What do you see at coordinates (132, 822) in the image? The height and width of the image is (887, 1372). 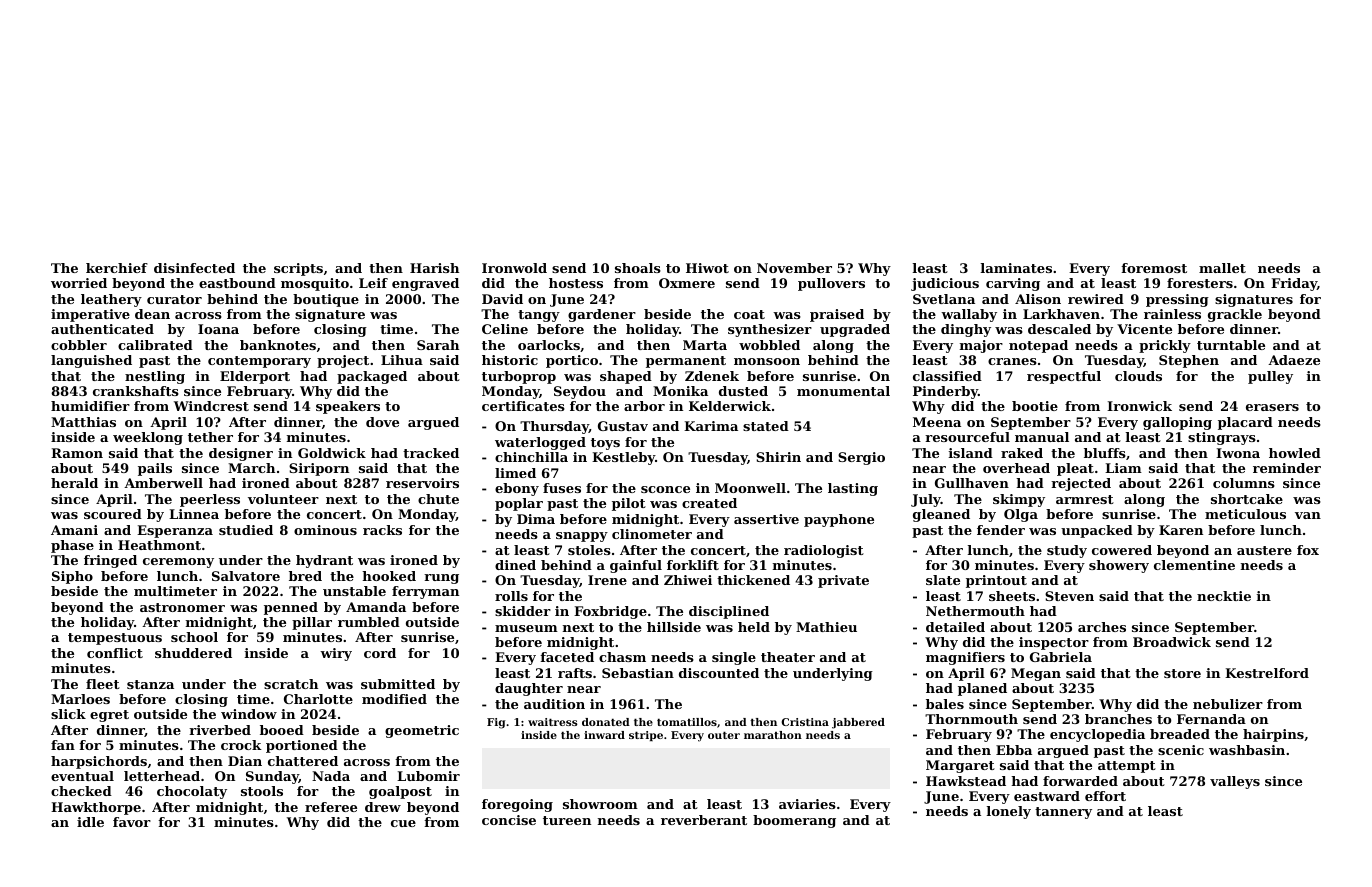 I see `favor` at bounding box center [132, 822].
